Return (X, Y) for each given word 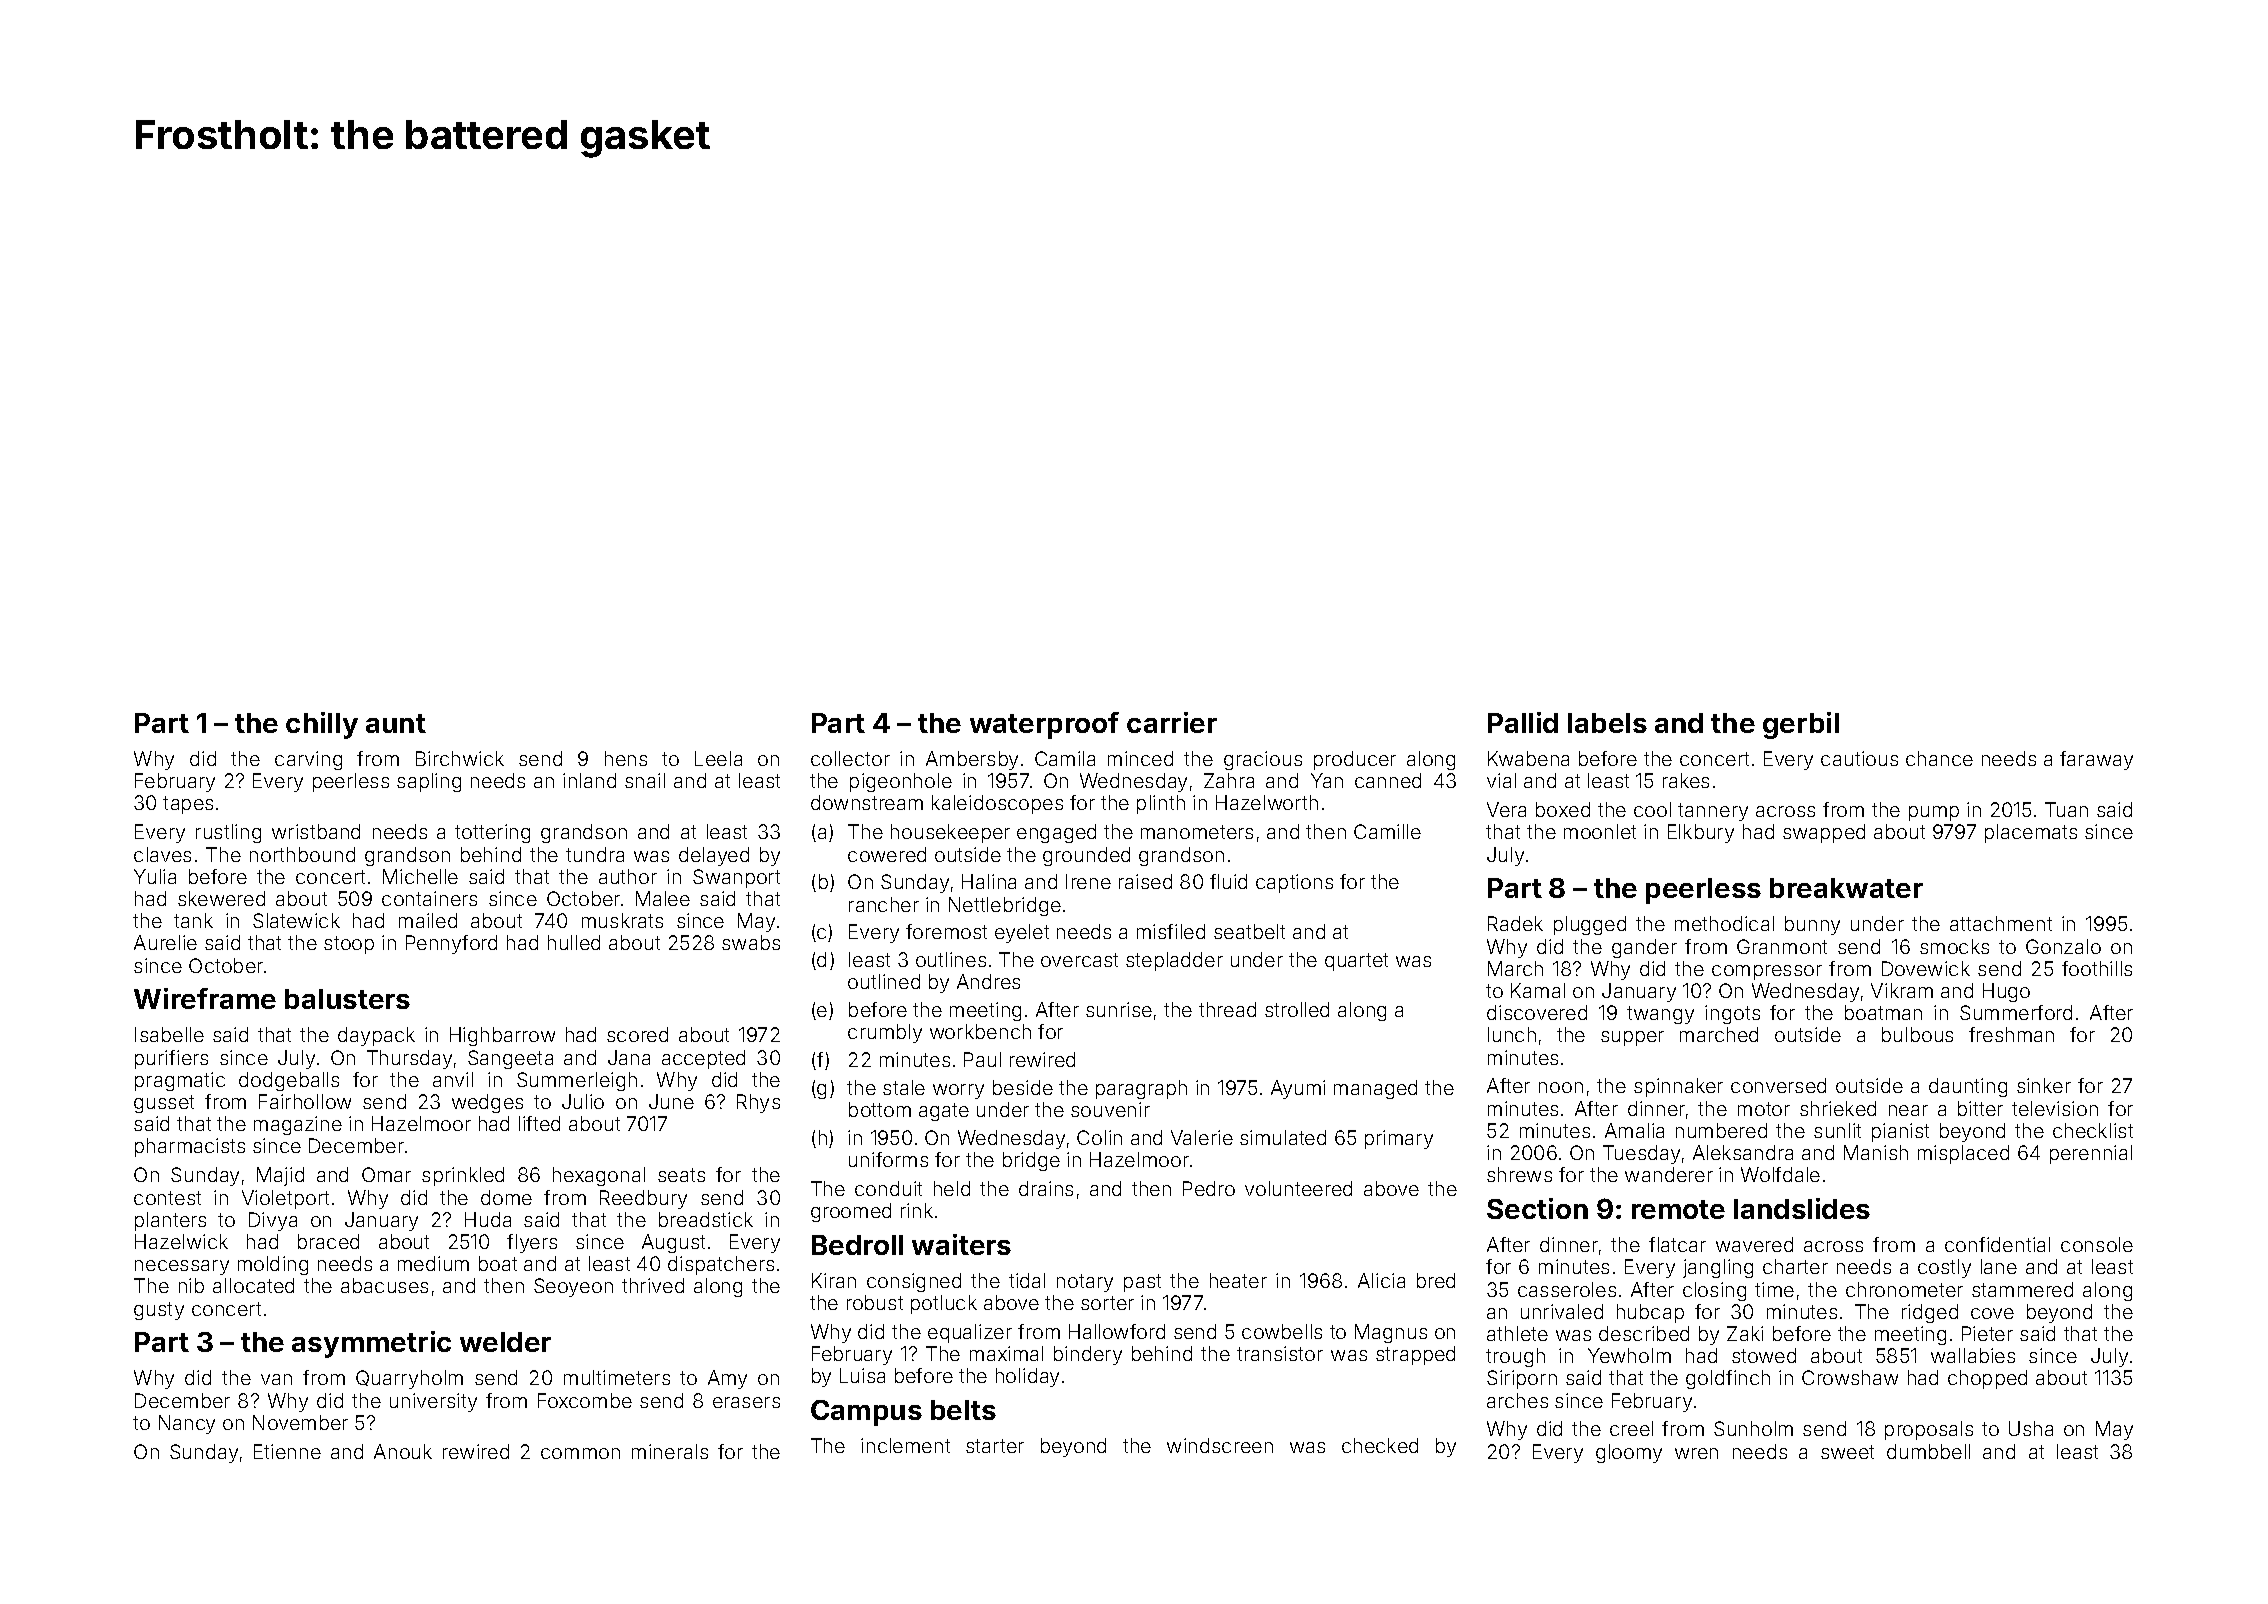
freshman (2011, 1034)
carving (308, 760)
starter (995, 1446)
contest (167, 1198)
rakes (1686, 780)
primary (1399, 1139)
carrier (1172, 722)
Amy (727, 1379)
